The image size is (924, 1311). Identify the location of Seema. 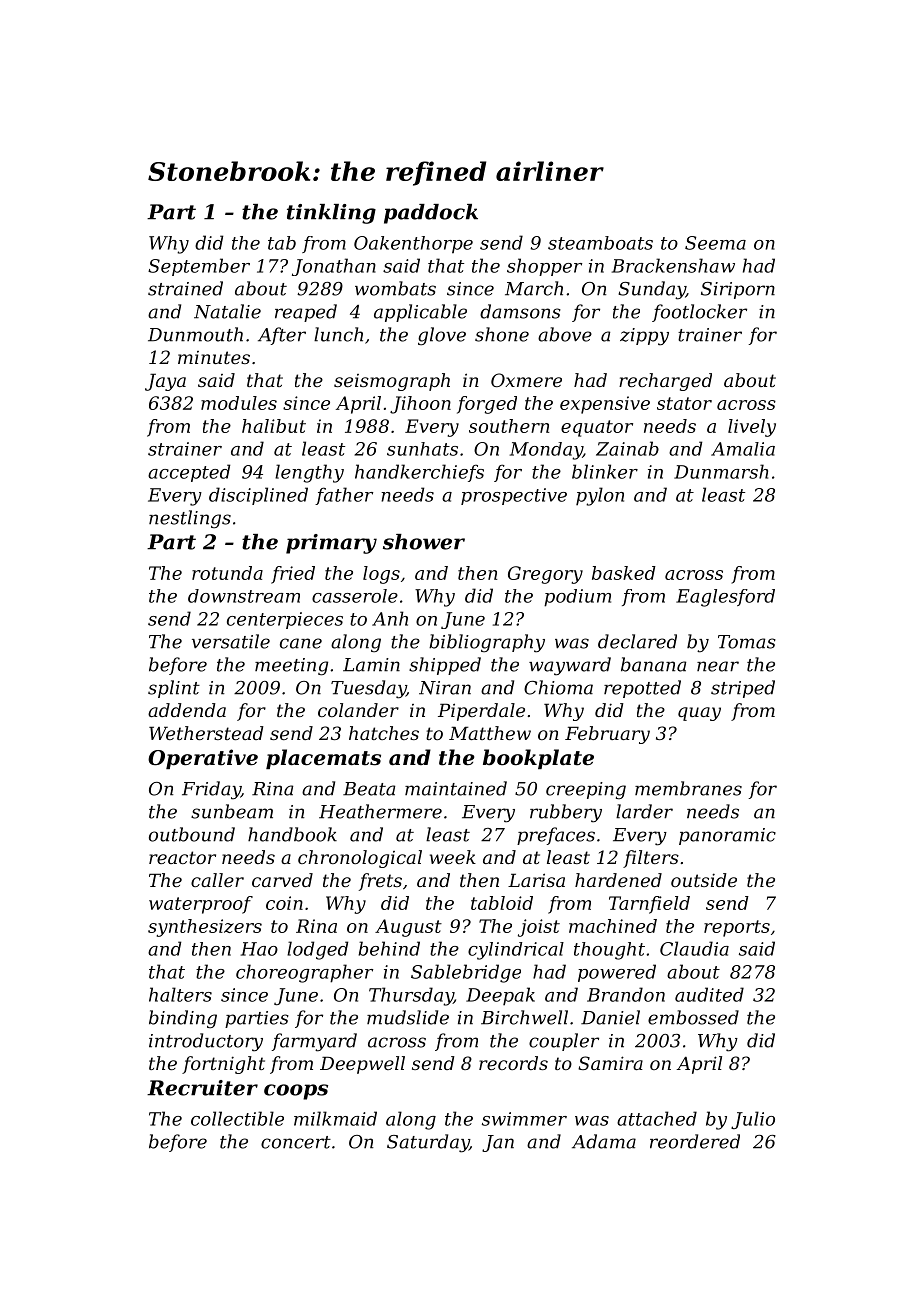
(715, 243).
